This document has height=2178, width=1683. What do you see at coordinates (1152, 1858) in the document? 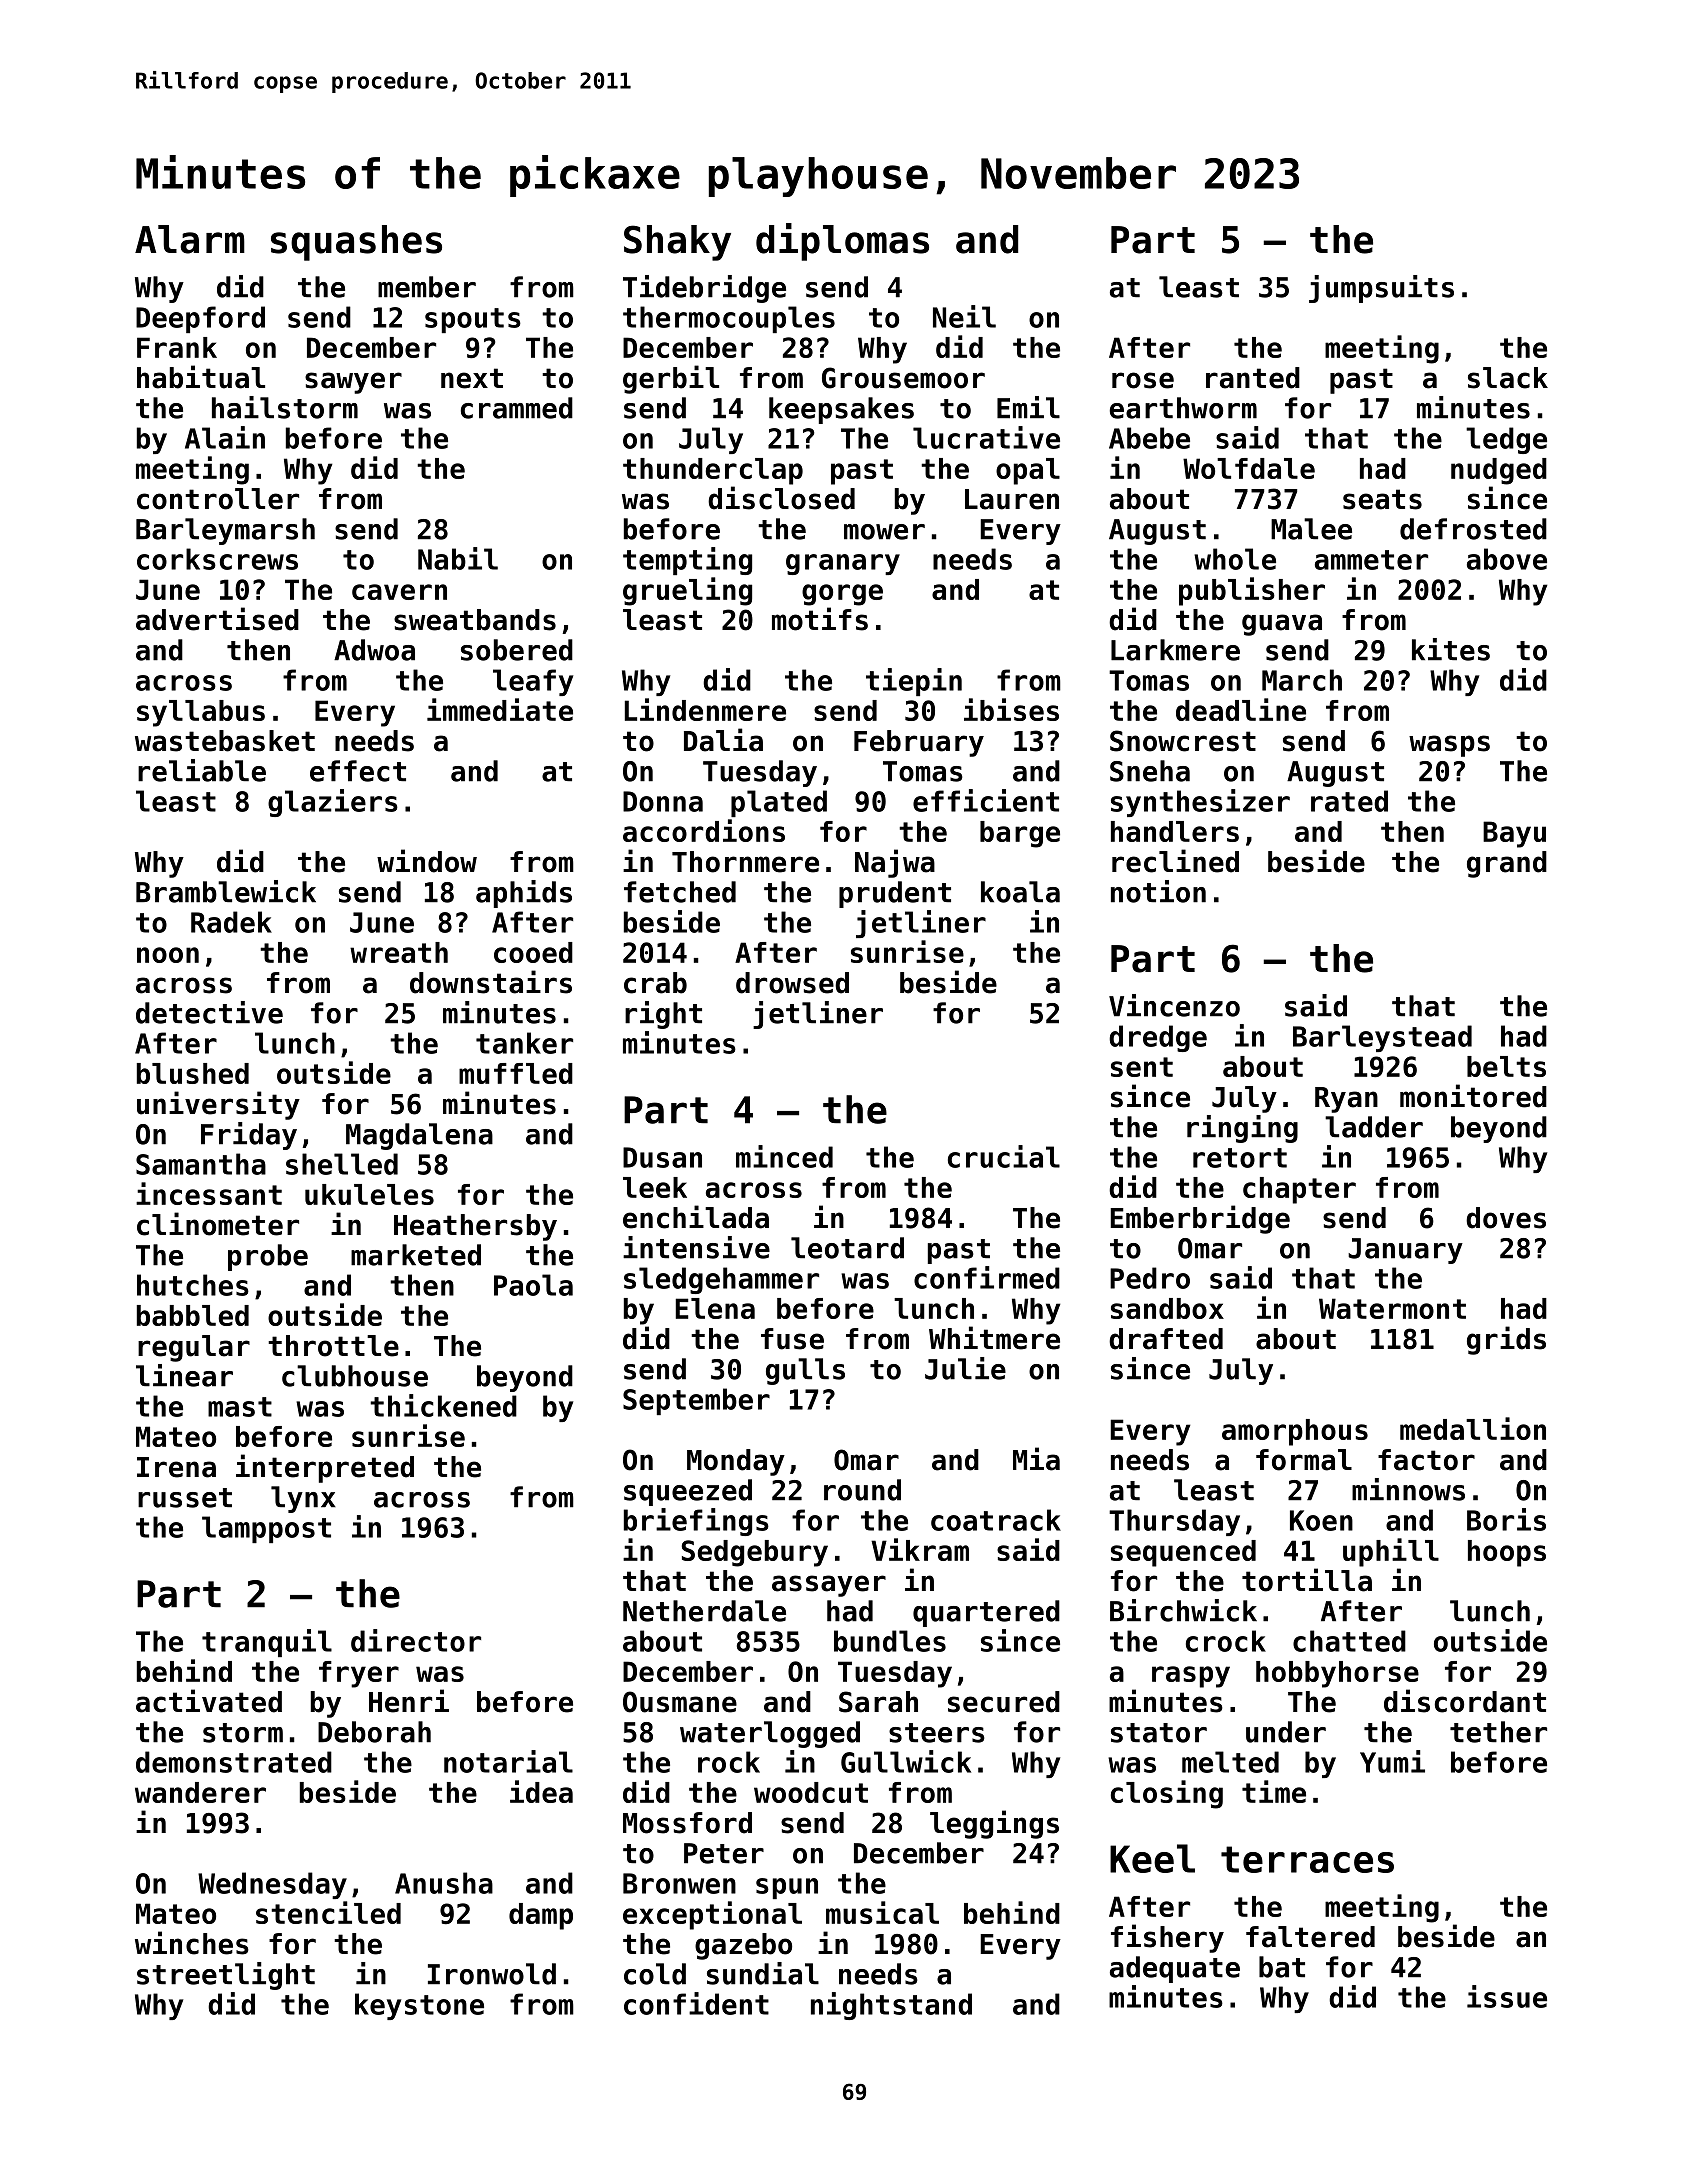
I see `Keel` at bounding box center [1152, 1858].
